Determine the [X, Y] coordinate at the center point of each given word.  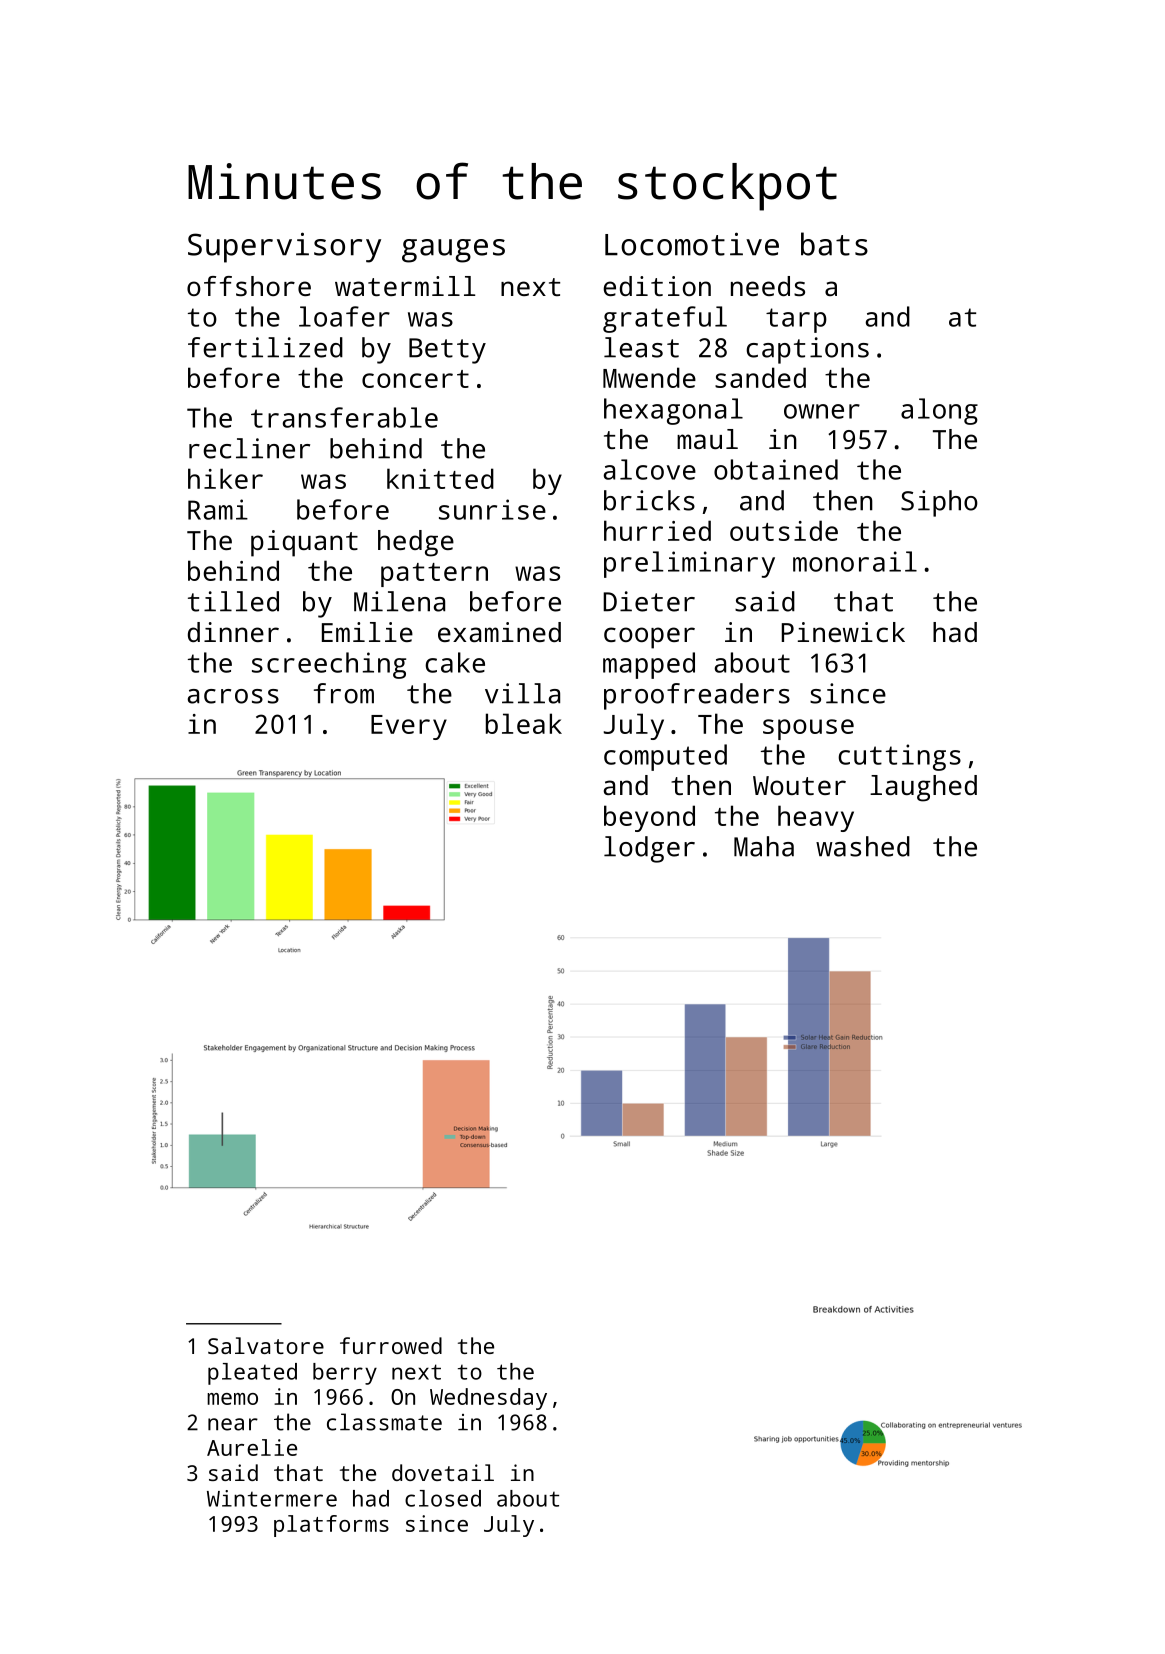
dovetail [443, 1472]
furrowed [391, 1345]
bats [834, 244]
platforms [331, 1526]
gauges [453, 251]
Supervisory [284, 247]
